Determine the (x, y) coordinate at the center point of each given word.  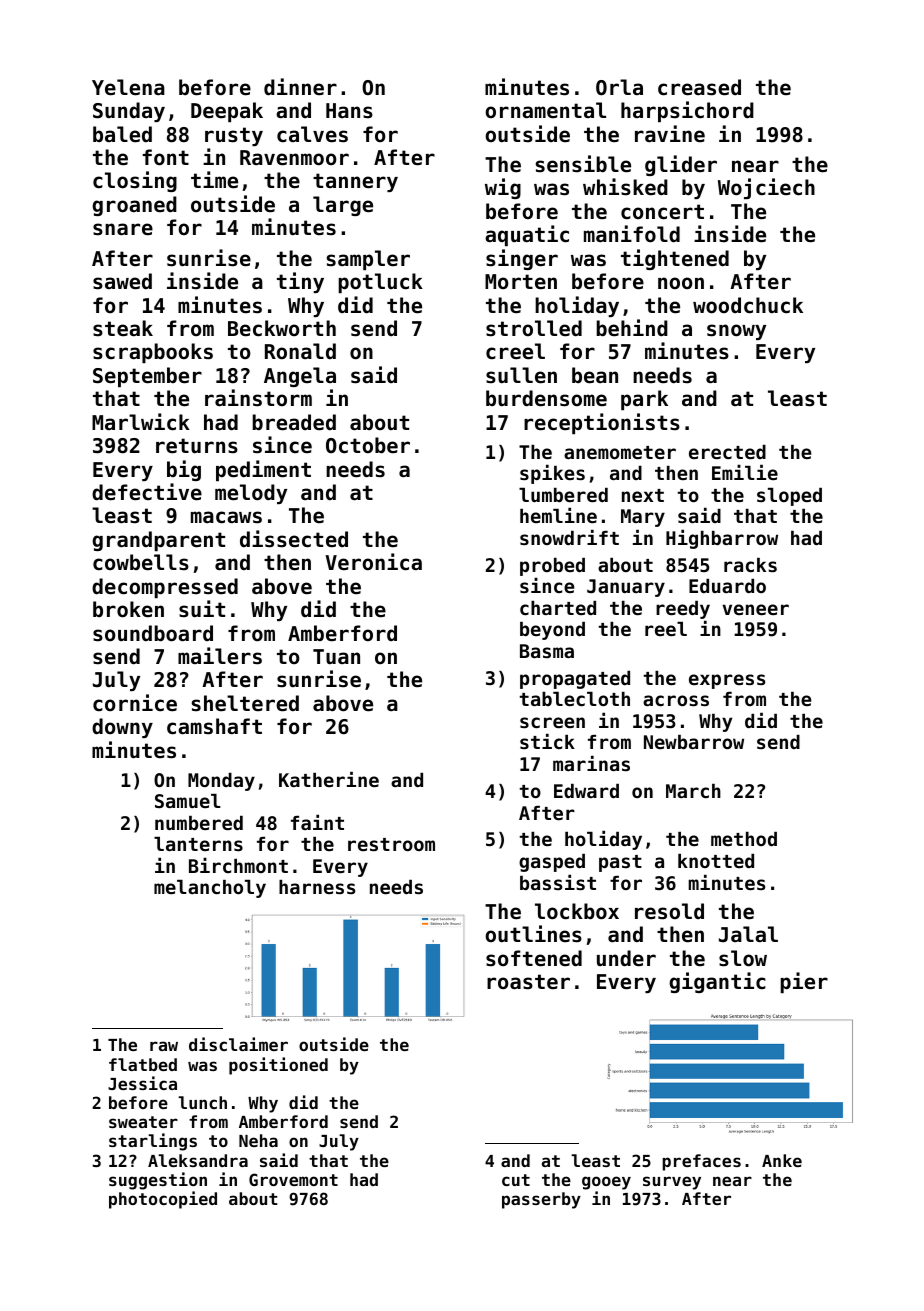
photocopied (163, 1200)
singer (522, 259)
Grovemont (293, 1179)
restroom (391, 844)
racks (750, 565)
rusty (234, 136)
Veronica (373, 562)
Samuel (188, 801)
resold (669, 911)
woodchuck (748, 305)
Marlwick (141, 422)
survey (672, 1183)
